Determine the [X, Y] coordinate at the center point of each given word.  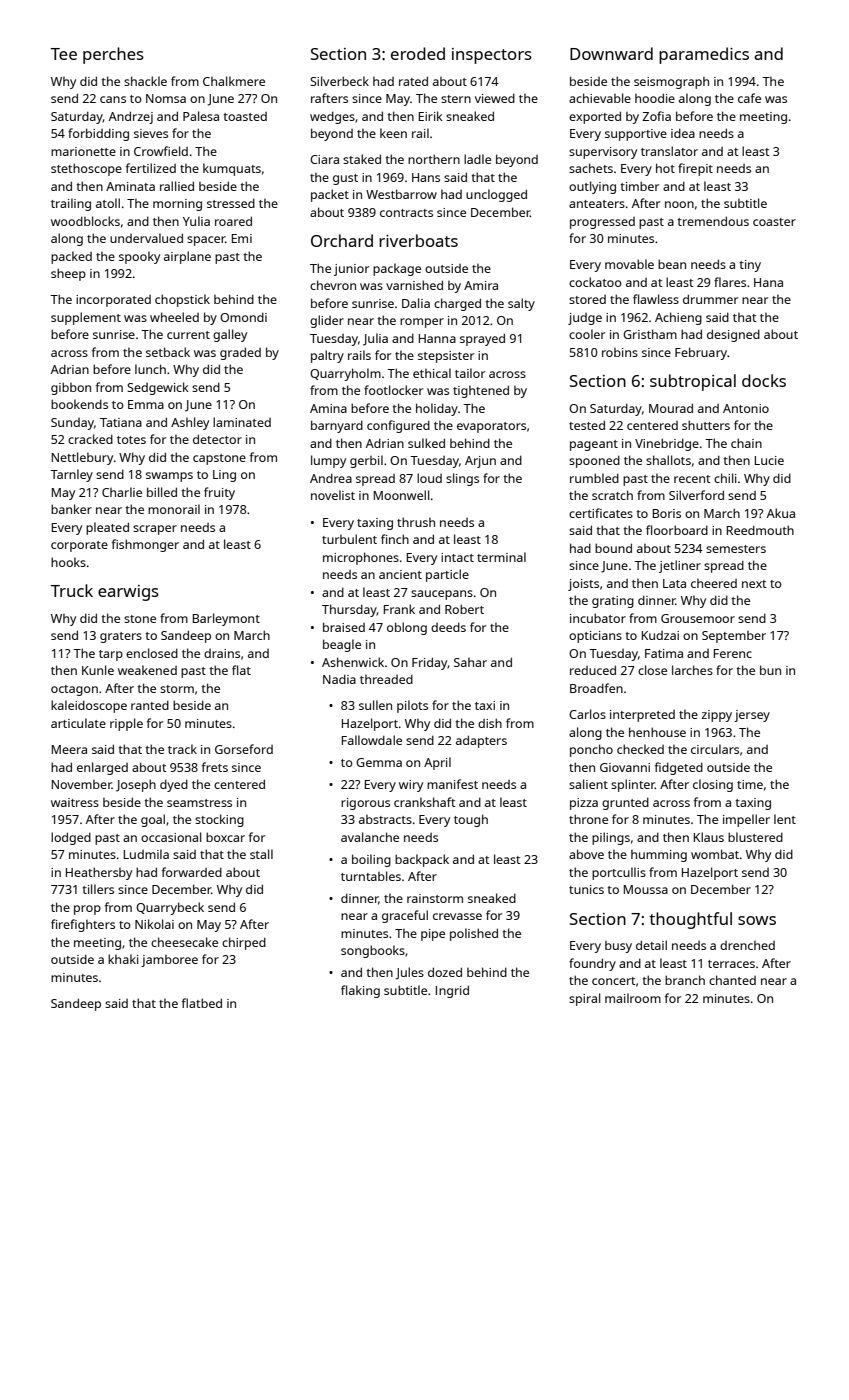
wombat [715, 854]
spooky [139, 257]
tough [471, 820]
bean [672, 264]
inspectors [492, 56]
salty [521, 304]
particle [447, 575]
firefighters [83, 925]
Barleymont [226, 619]
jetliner [680, 566]
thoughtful [690, 920]
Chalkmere [234, 81]
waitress [75, 802]
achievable [600, 98]
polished [474, 934]
